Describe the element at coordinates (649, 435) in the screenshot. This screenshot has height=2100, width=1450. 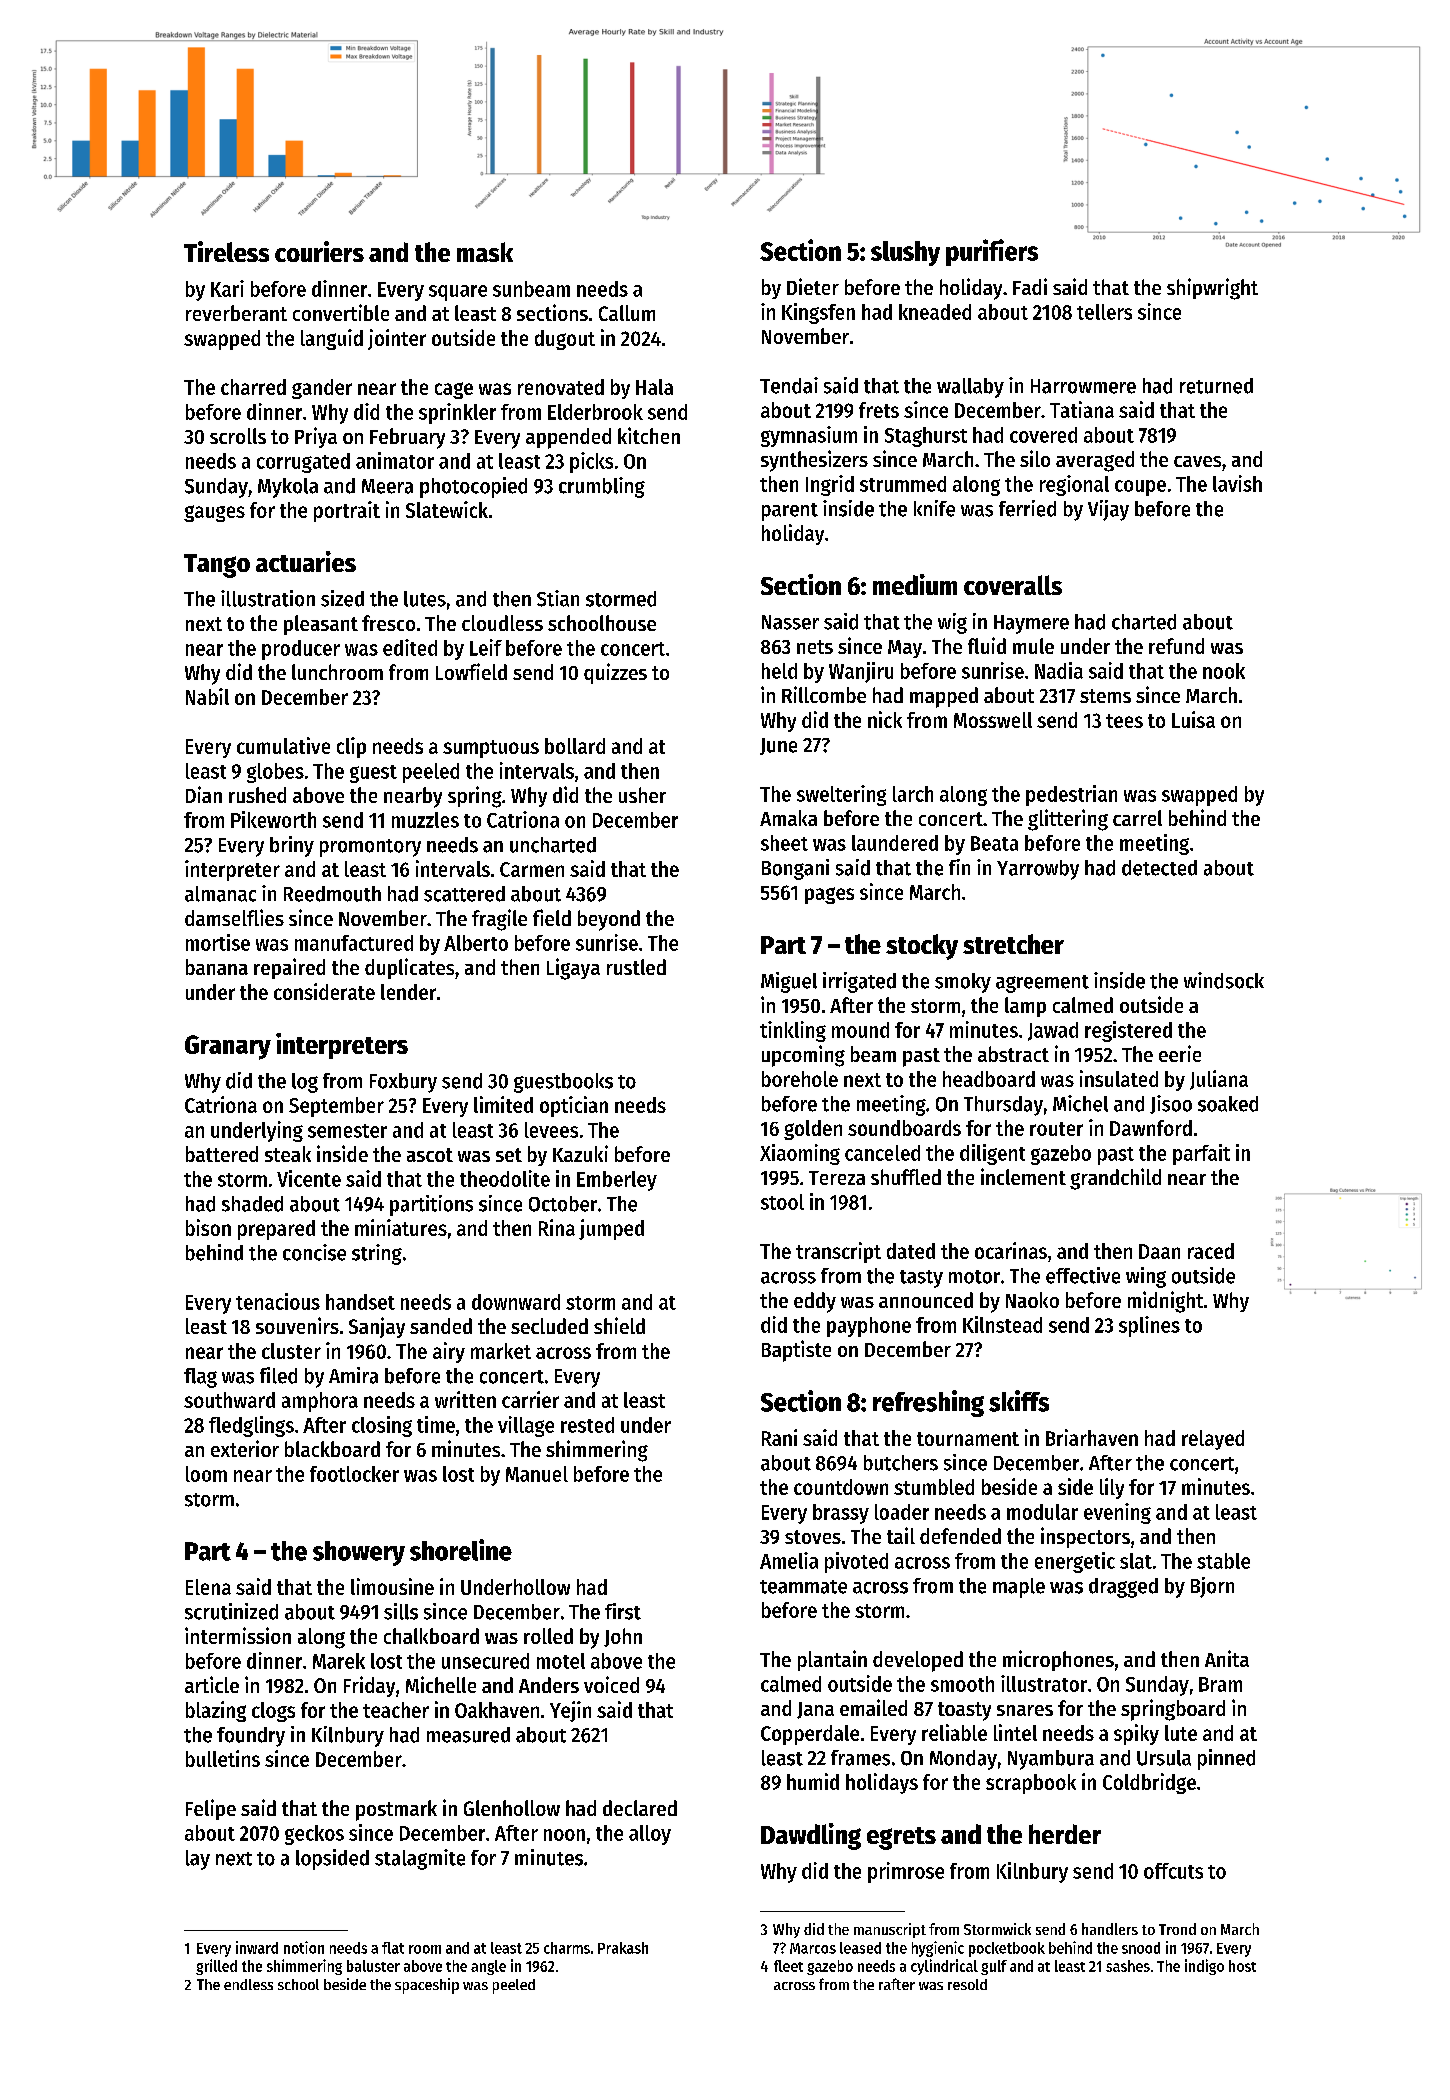
I see `kitchen` at that location.
